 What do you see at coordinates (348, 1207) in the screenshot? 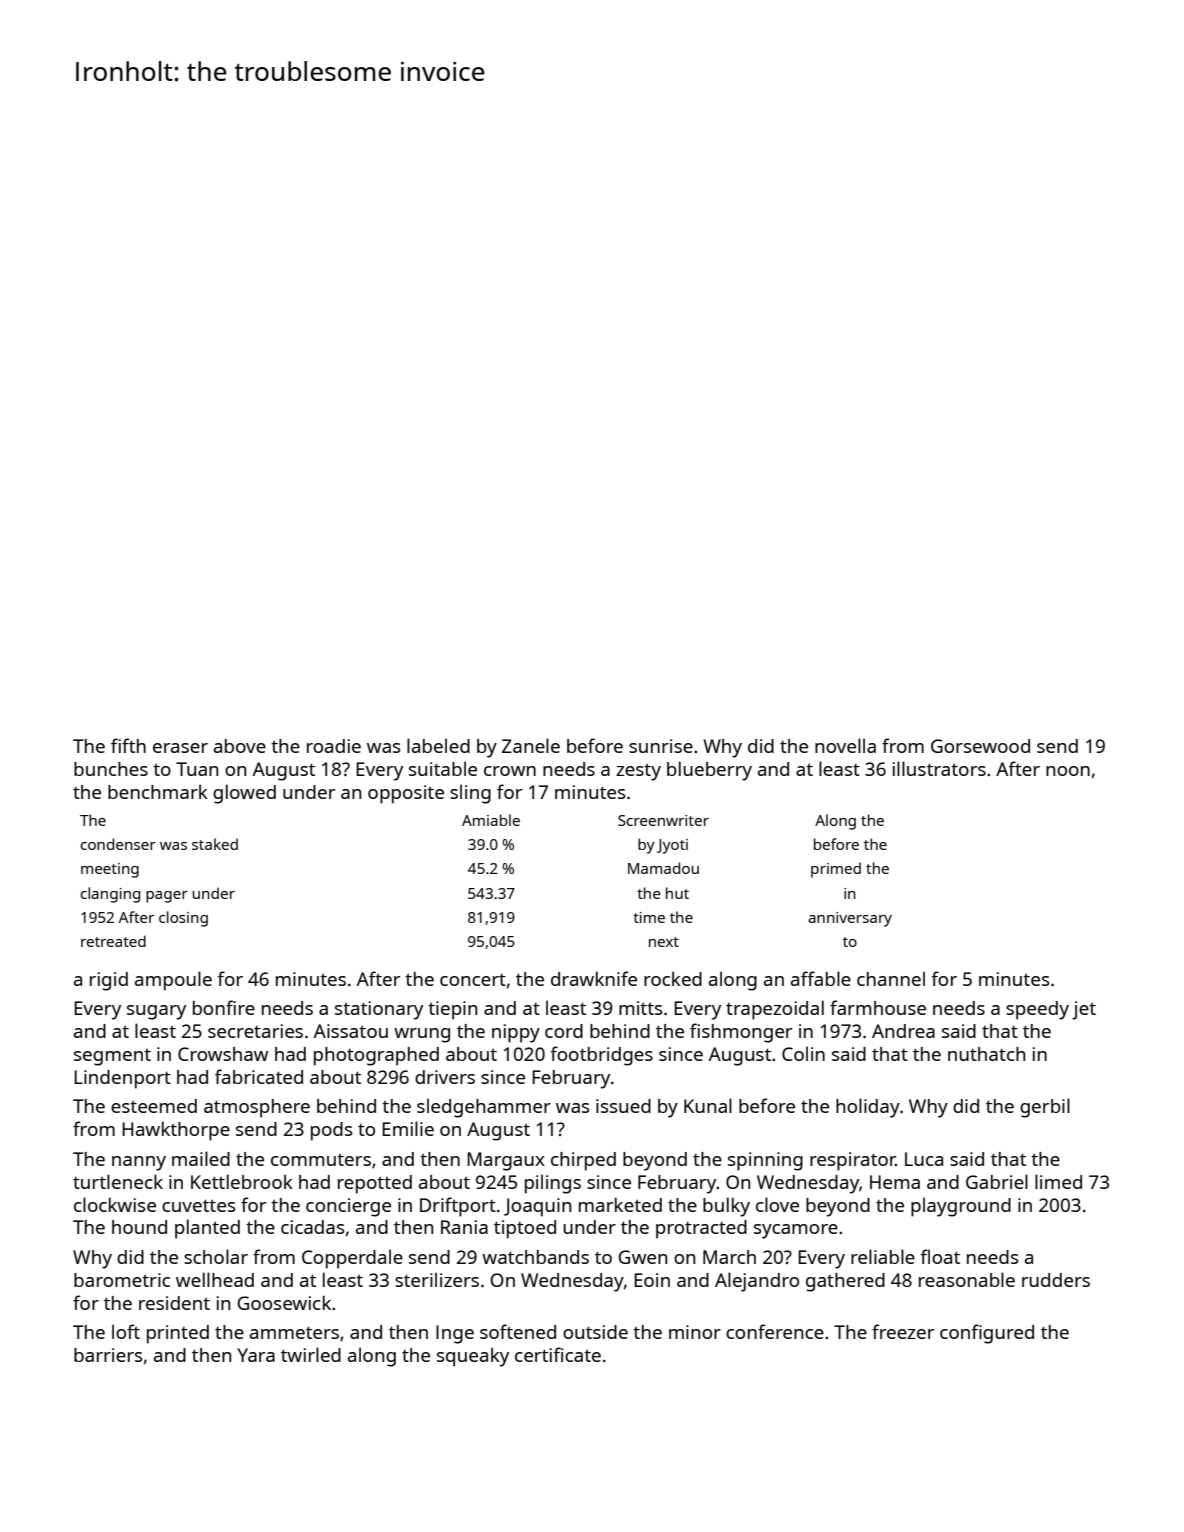
I see `concierge` at bounding box center [348, 1207].
